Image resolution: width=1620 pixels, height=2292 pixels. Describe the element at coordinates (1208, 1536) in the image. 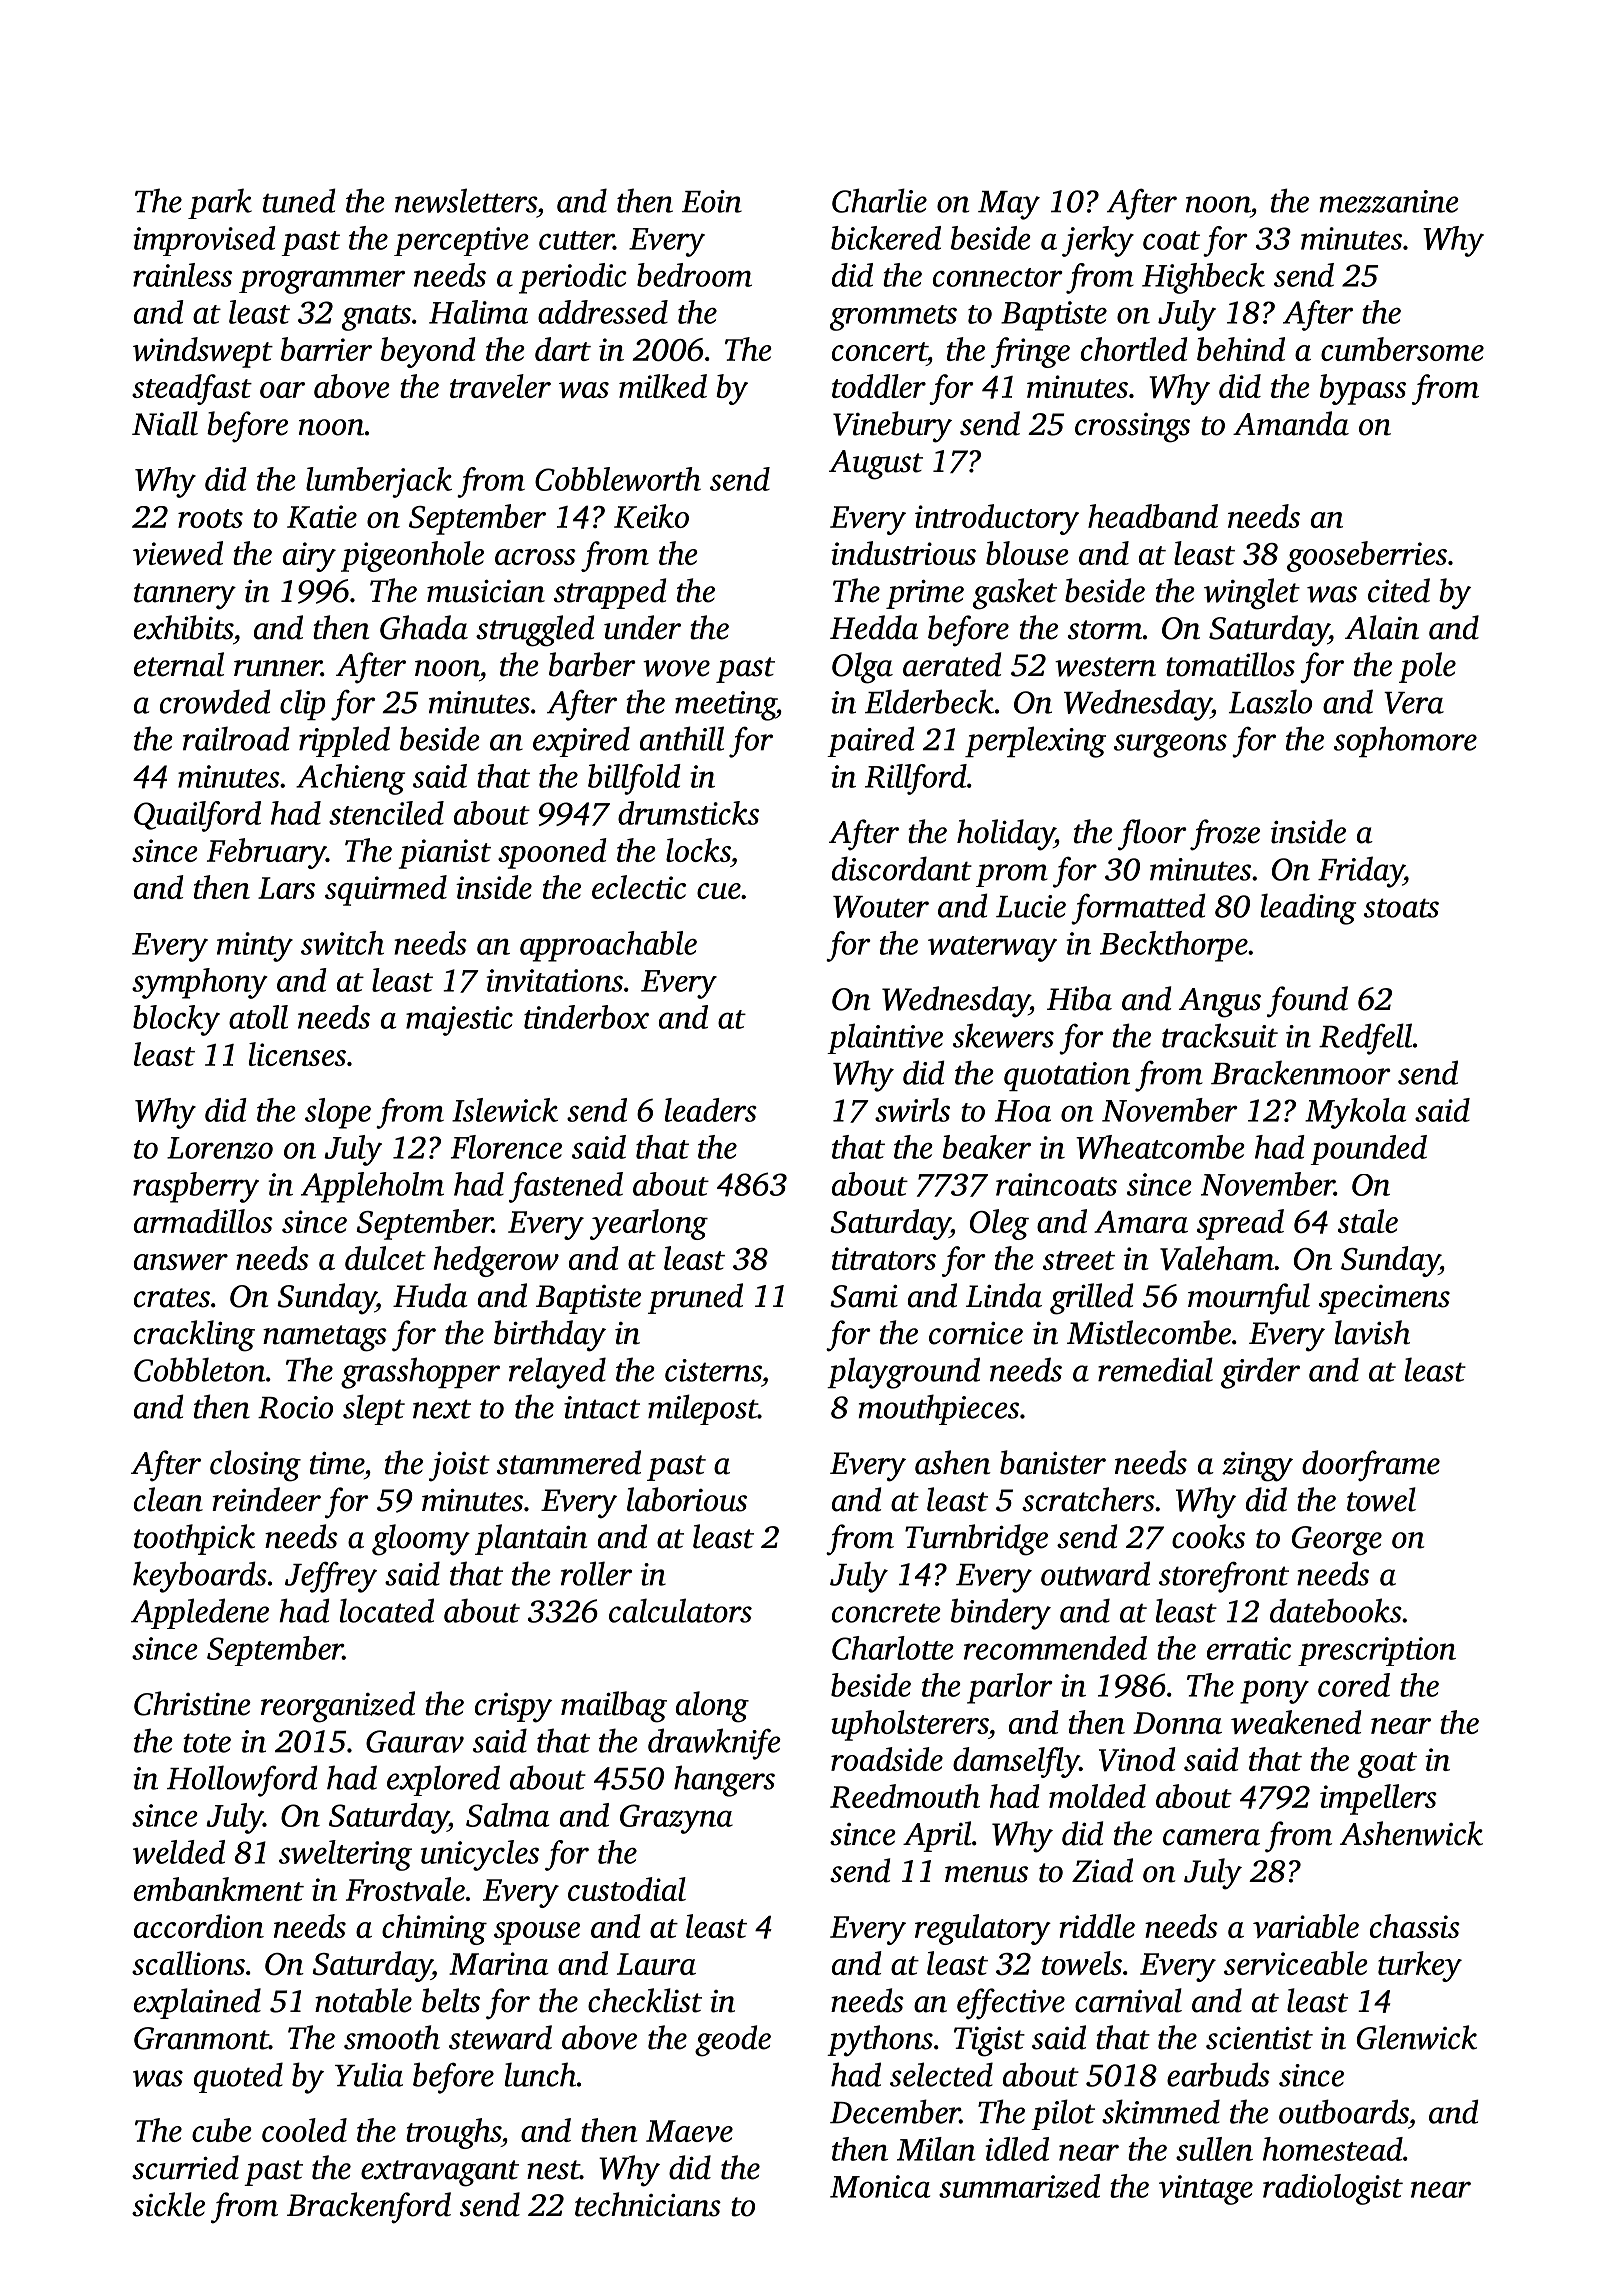

I see `cooks` at that location.
